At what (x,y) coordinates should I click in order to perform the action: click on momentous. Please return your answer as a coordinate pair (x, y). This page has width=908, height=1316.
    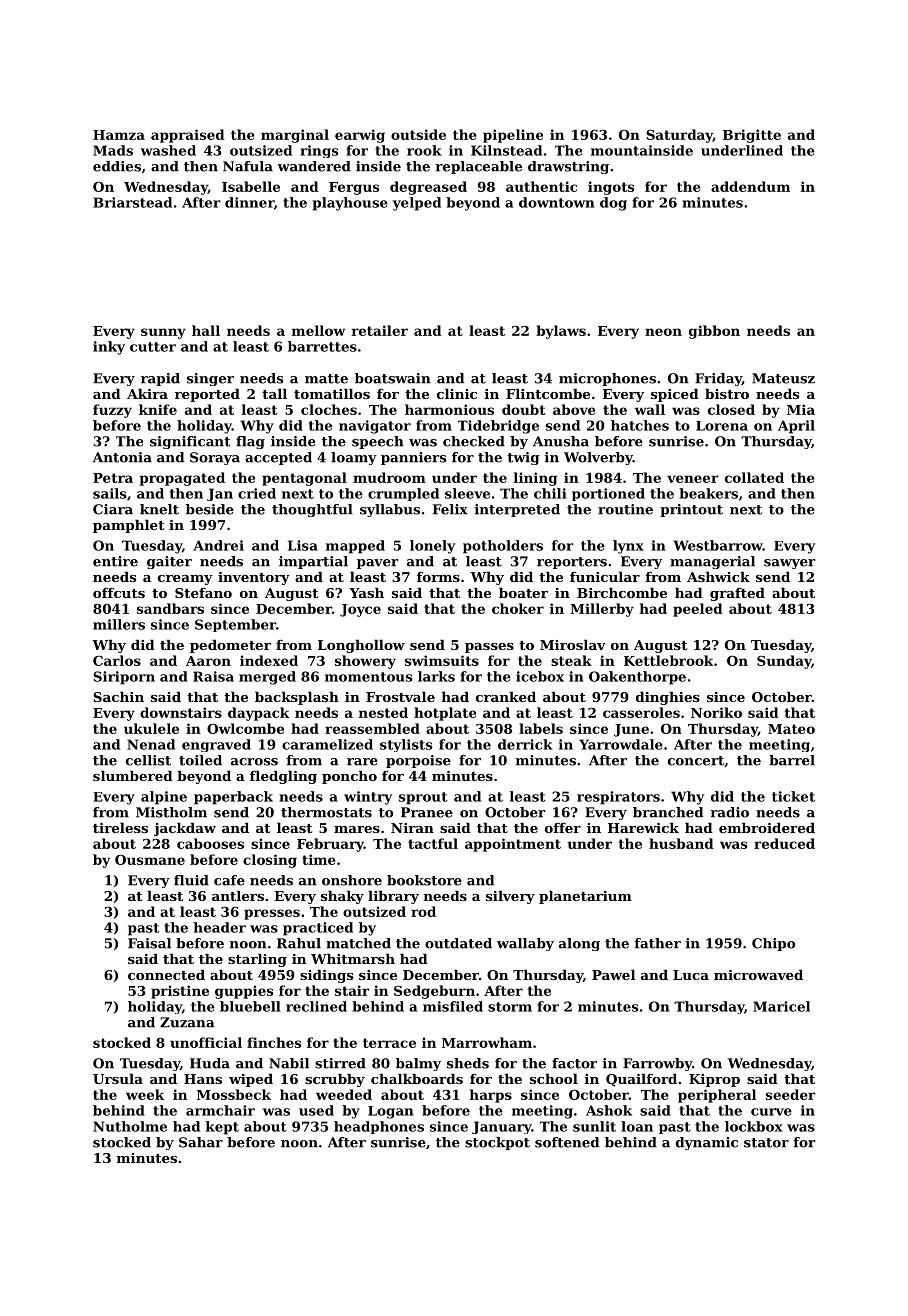
    Looking at the image, I should click on (368, 677).
